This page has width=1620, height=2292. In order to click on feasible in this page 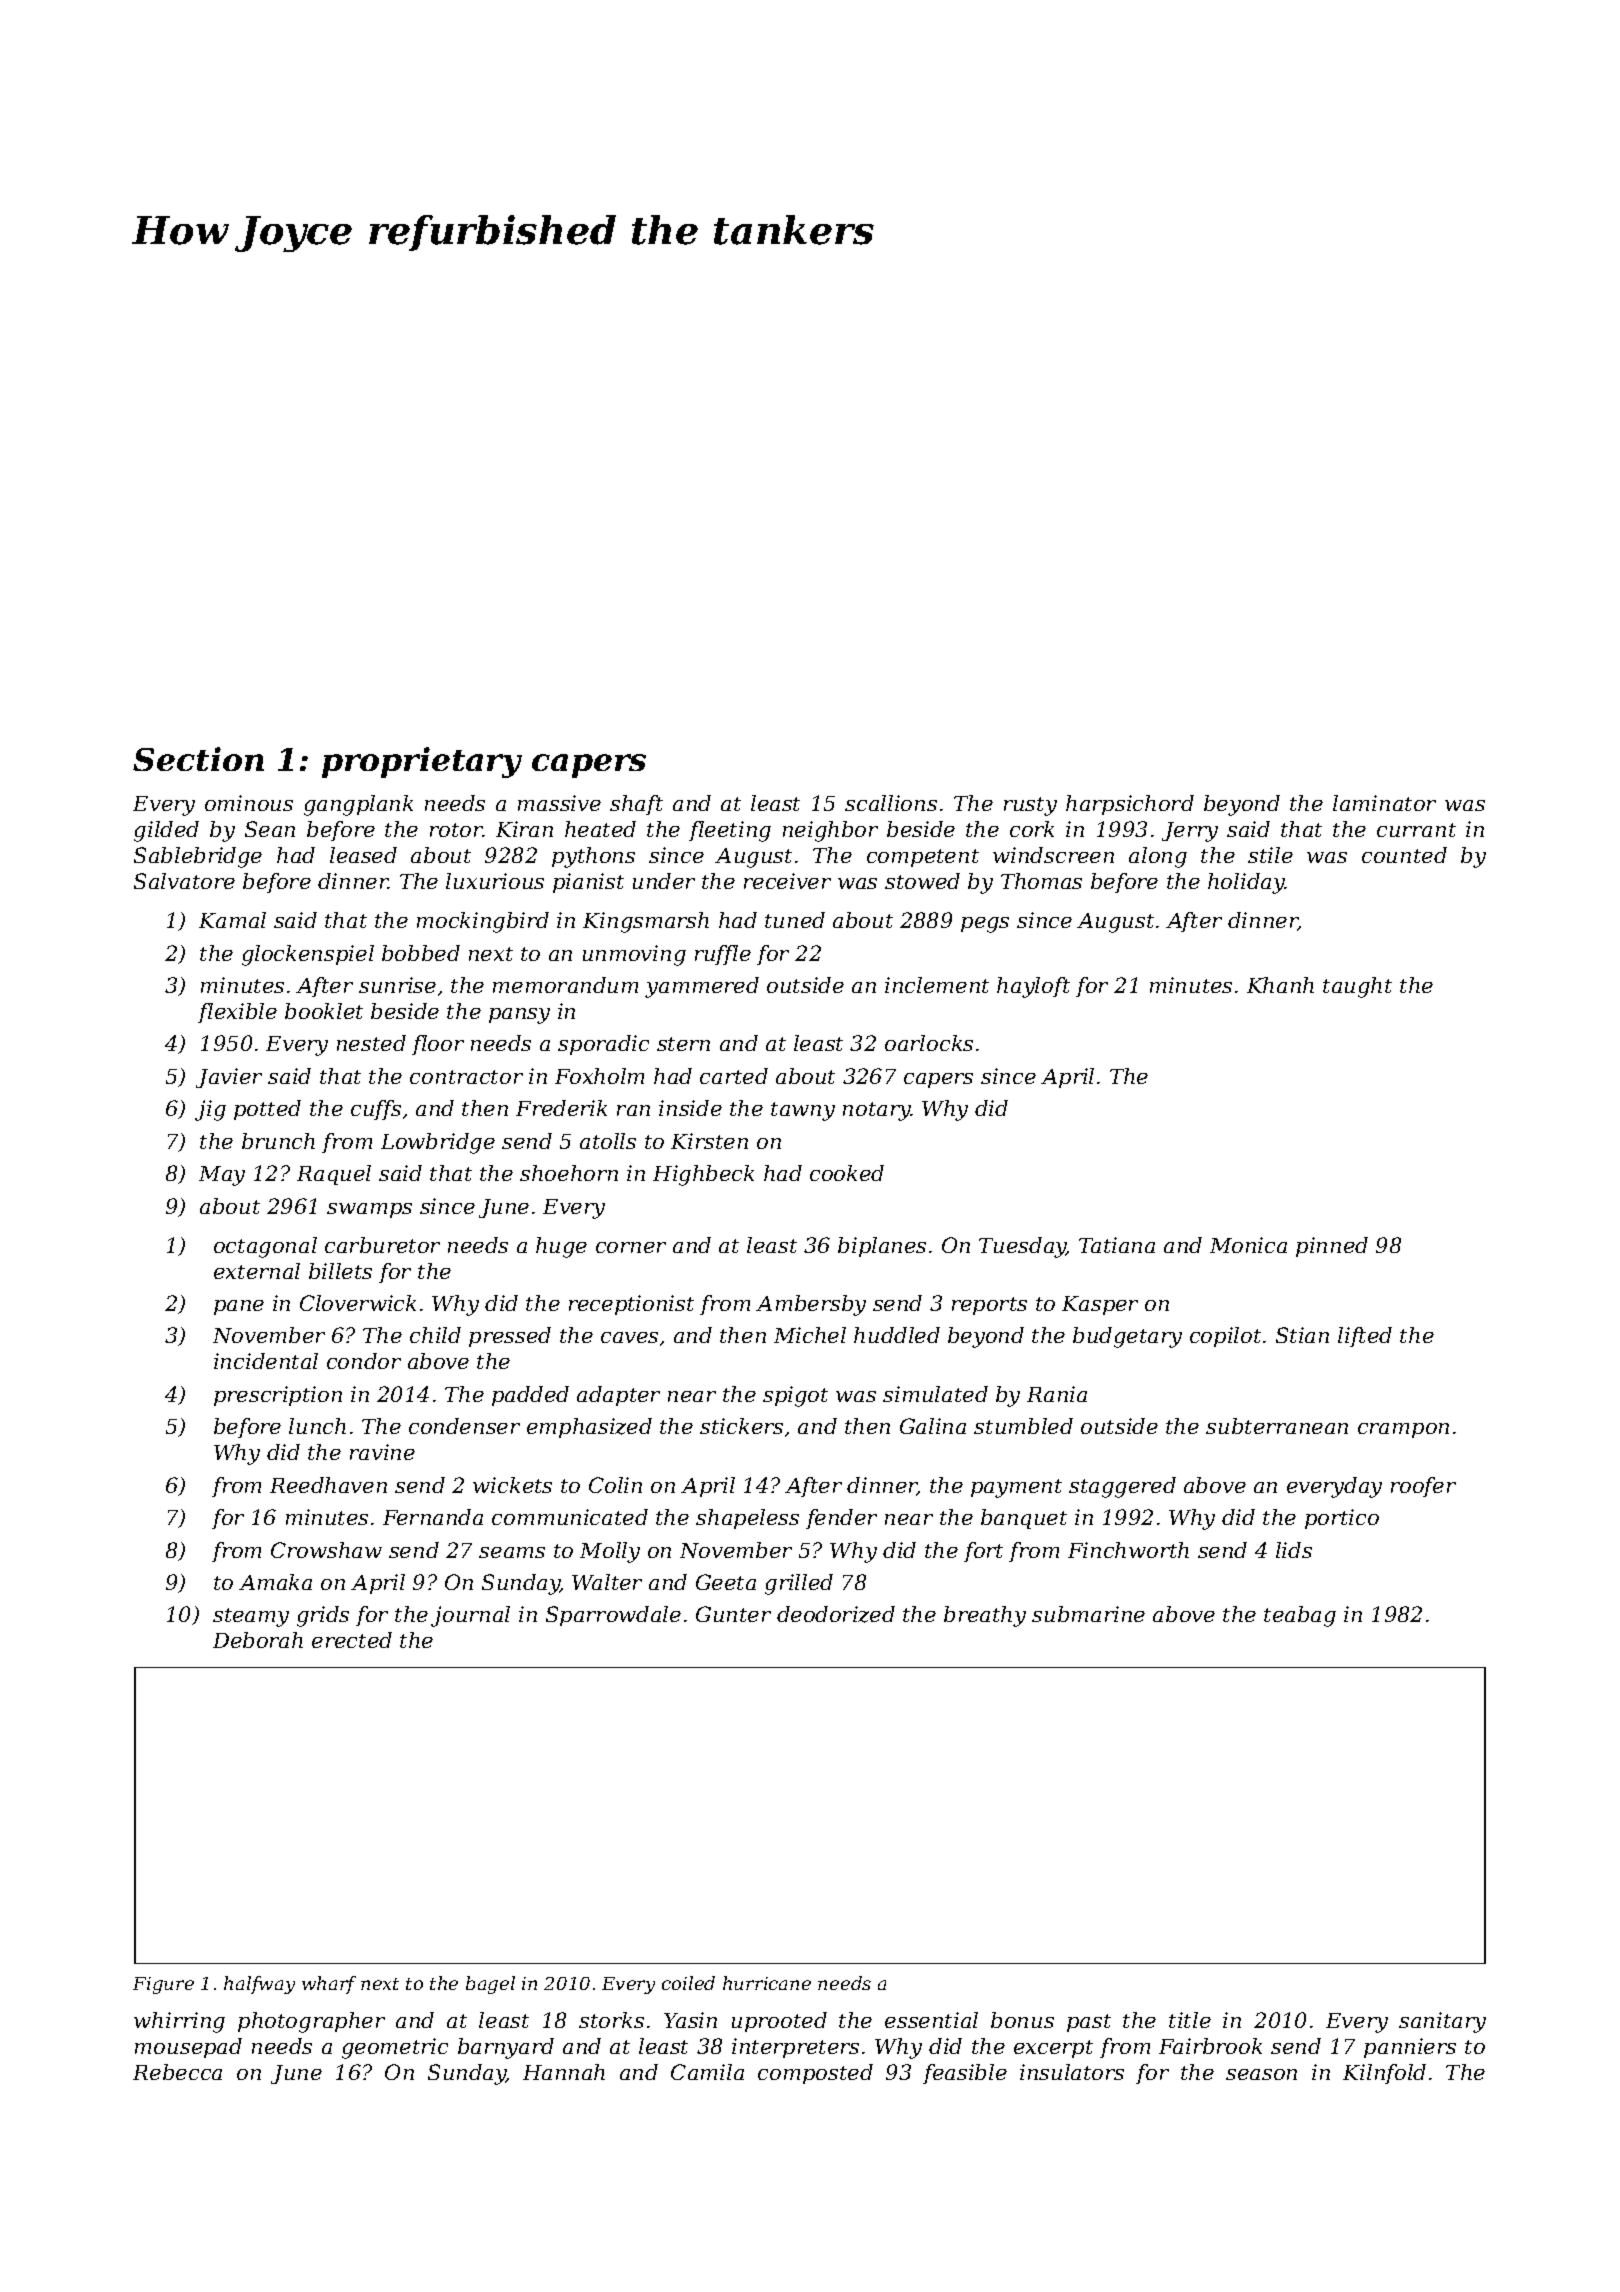, I will do `click(965, 2074)`.
